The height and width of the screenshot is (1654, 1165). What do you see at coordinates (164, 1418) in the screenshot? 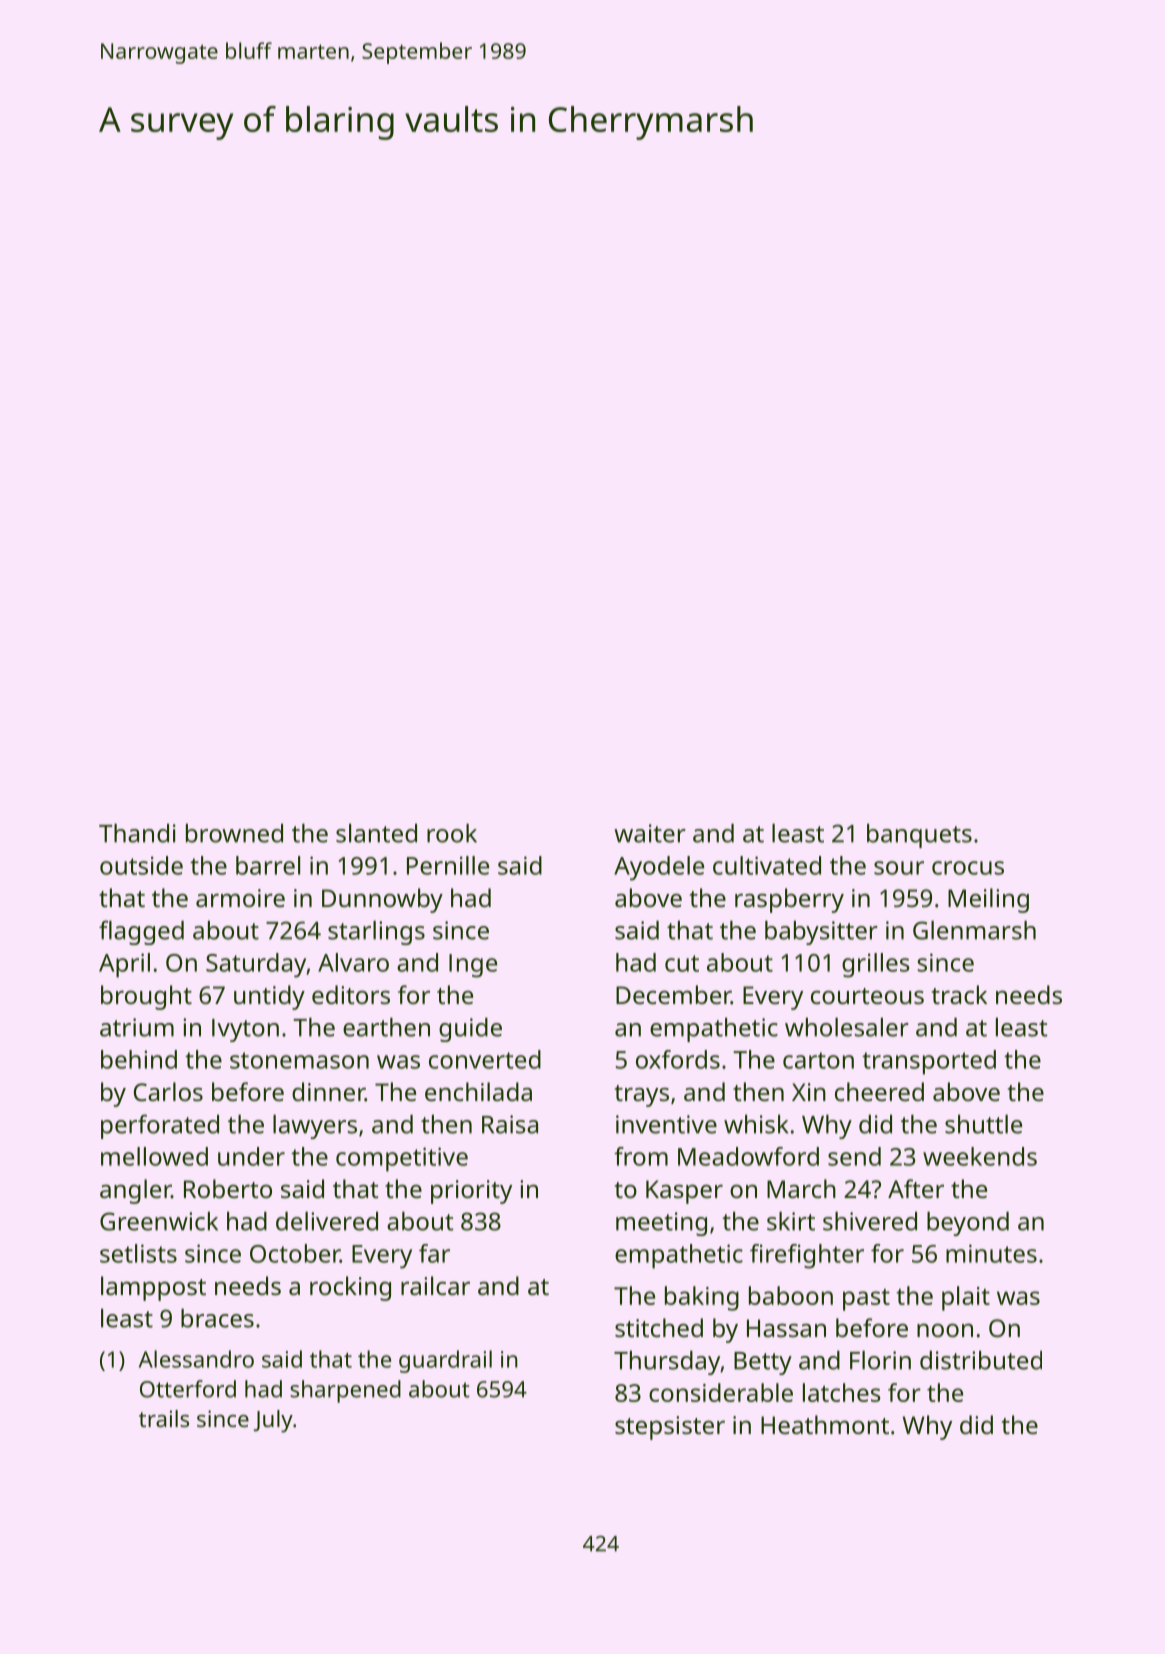
I see `trails` at bounding box center [164, 1418].
